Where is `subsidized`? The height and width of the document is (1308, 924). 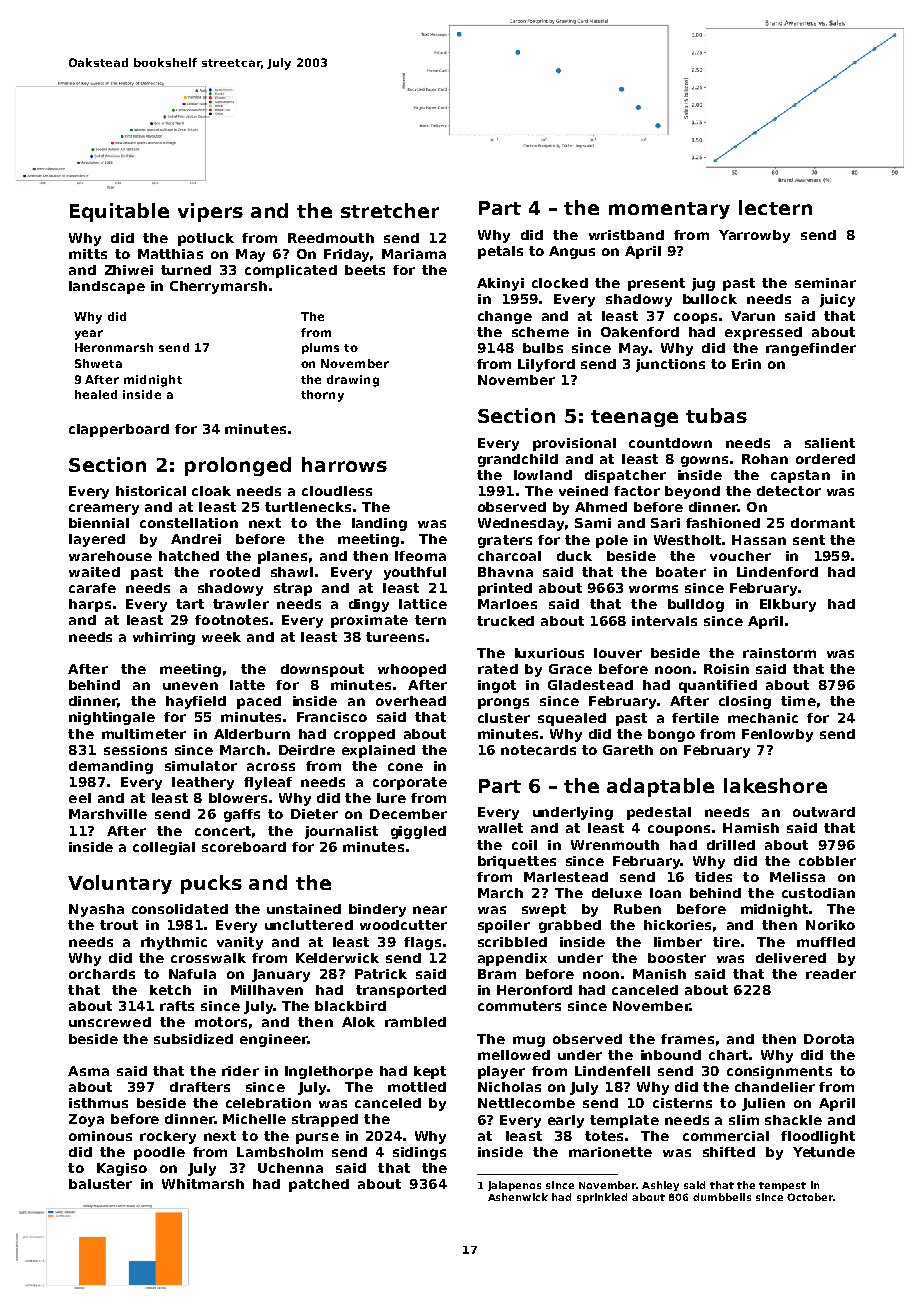 subsidized is located at coordinates (193, 1039).
